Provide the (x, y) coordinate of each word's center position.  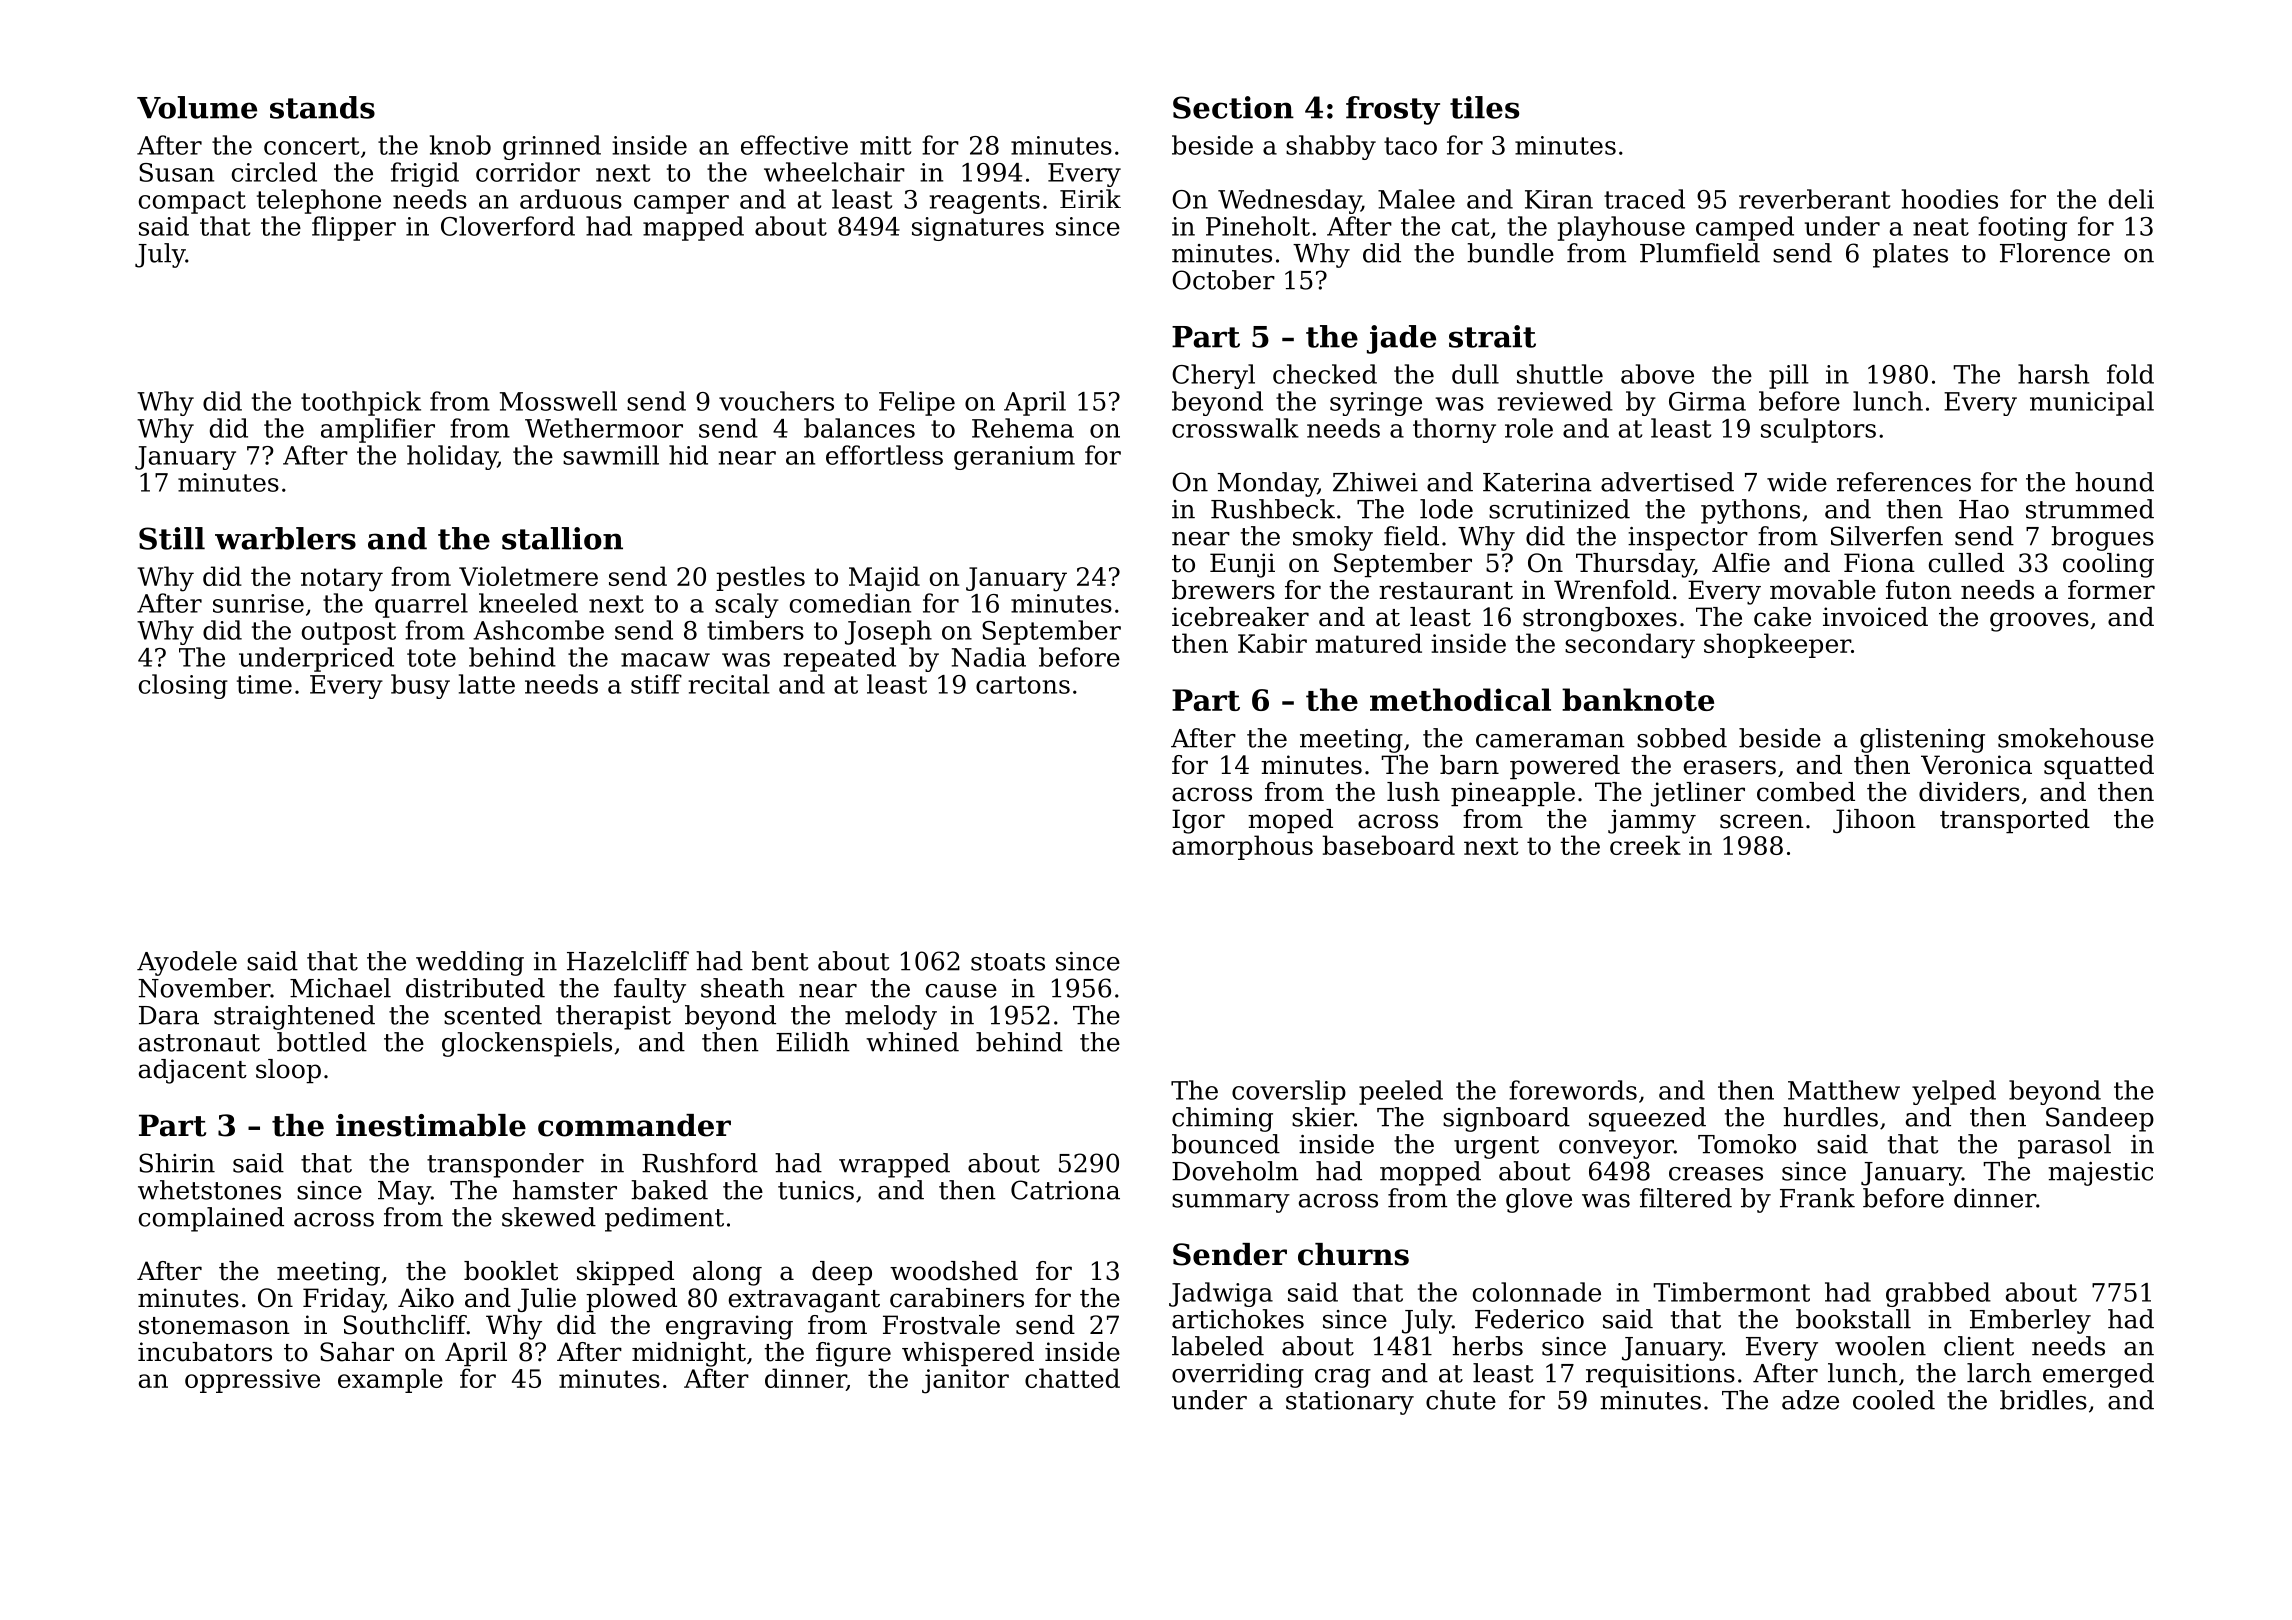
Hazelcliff (628, 961)
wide (1797, 482)
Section (1233, 107)
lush (1413, 792)
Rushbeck (1273, 509)
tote (431, 658)
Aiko (426, 1298)
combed (1806, 792)
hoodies (1950, 199)
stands (322, 107)
